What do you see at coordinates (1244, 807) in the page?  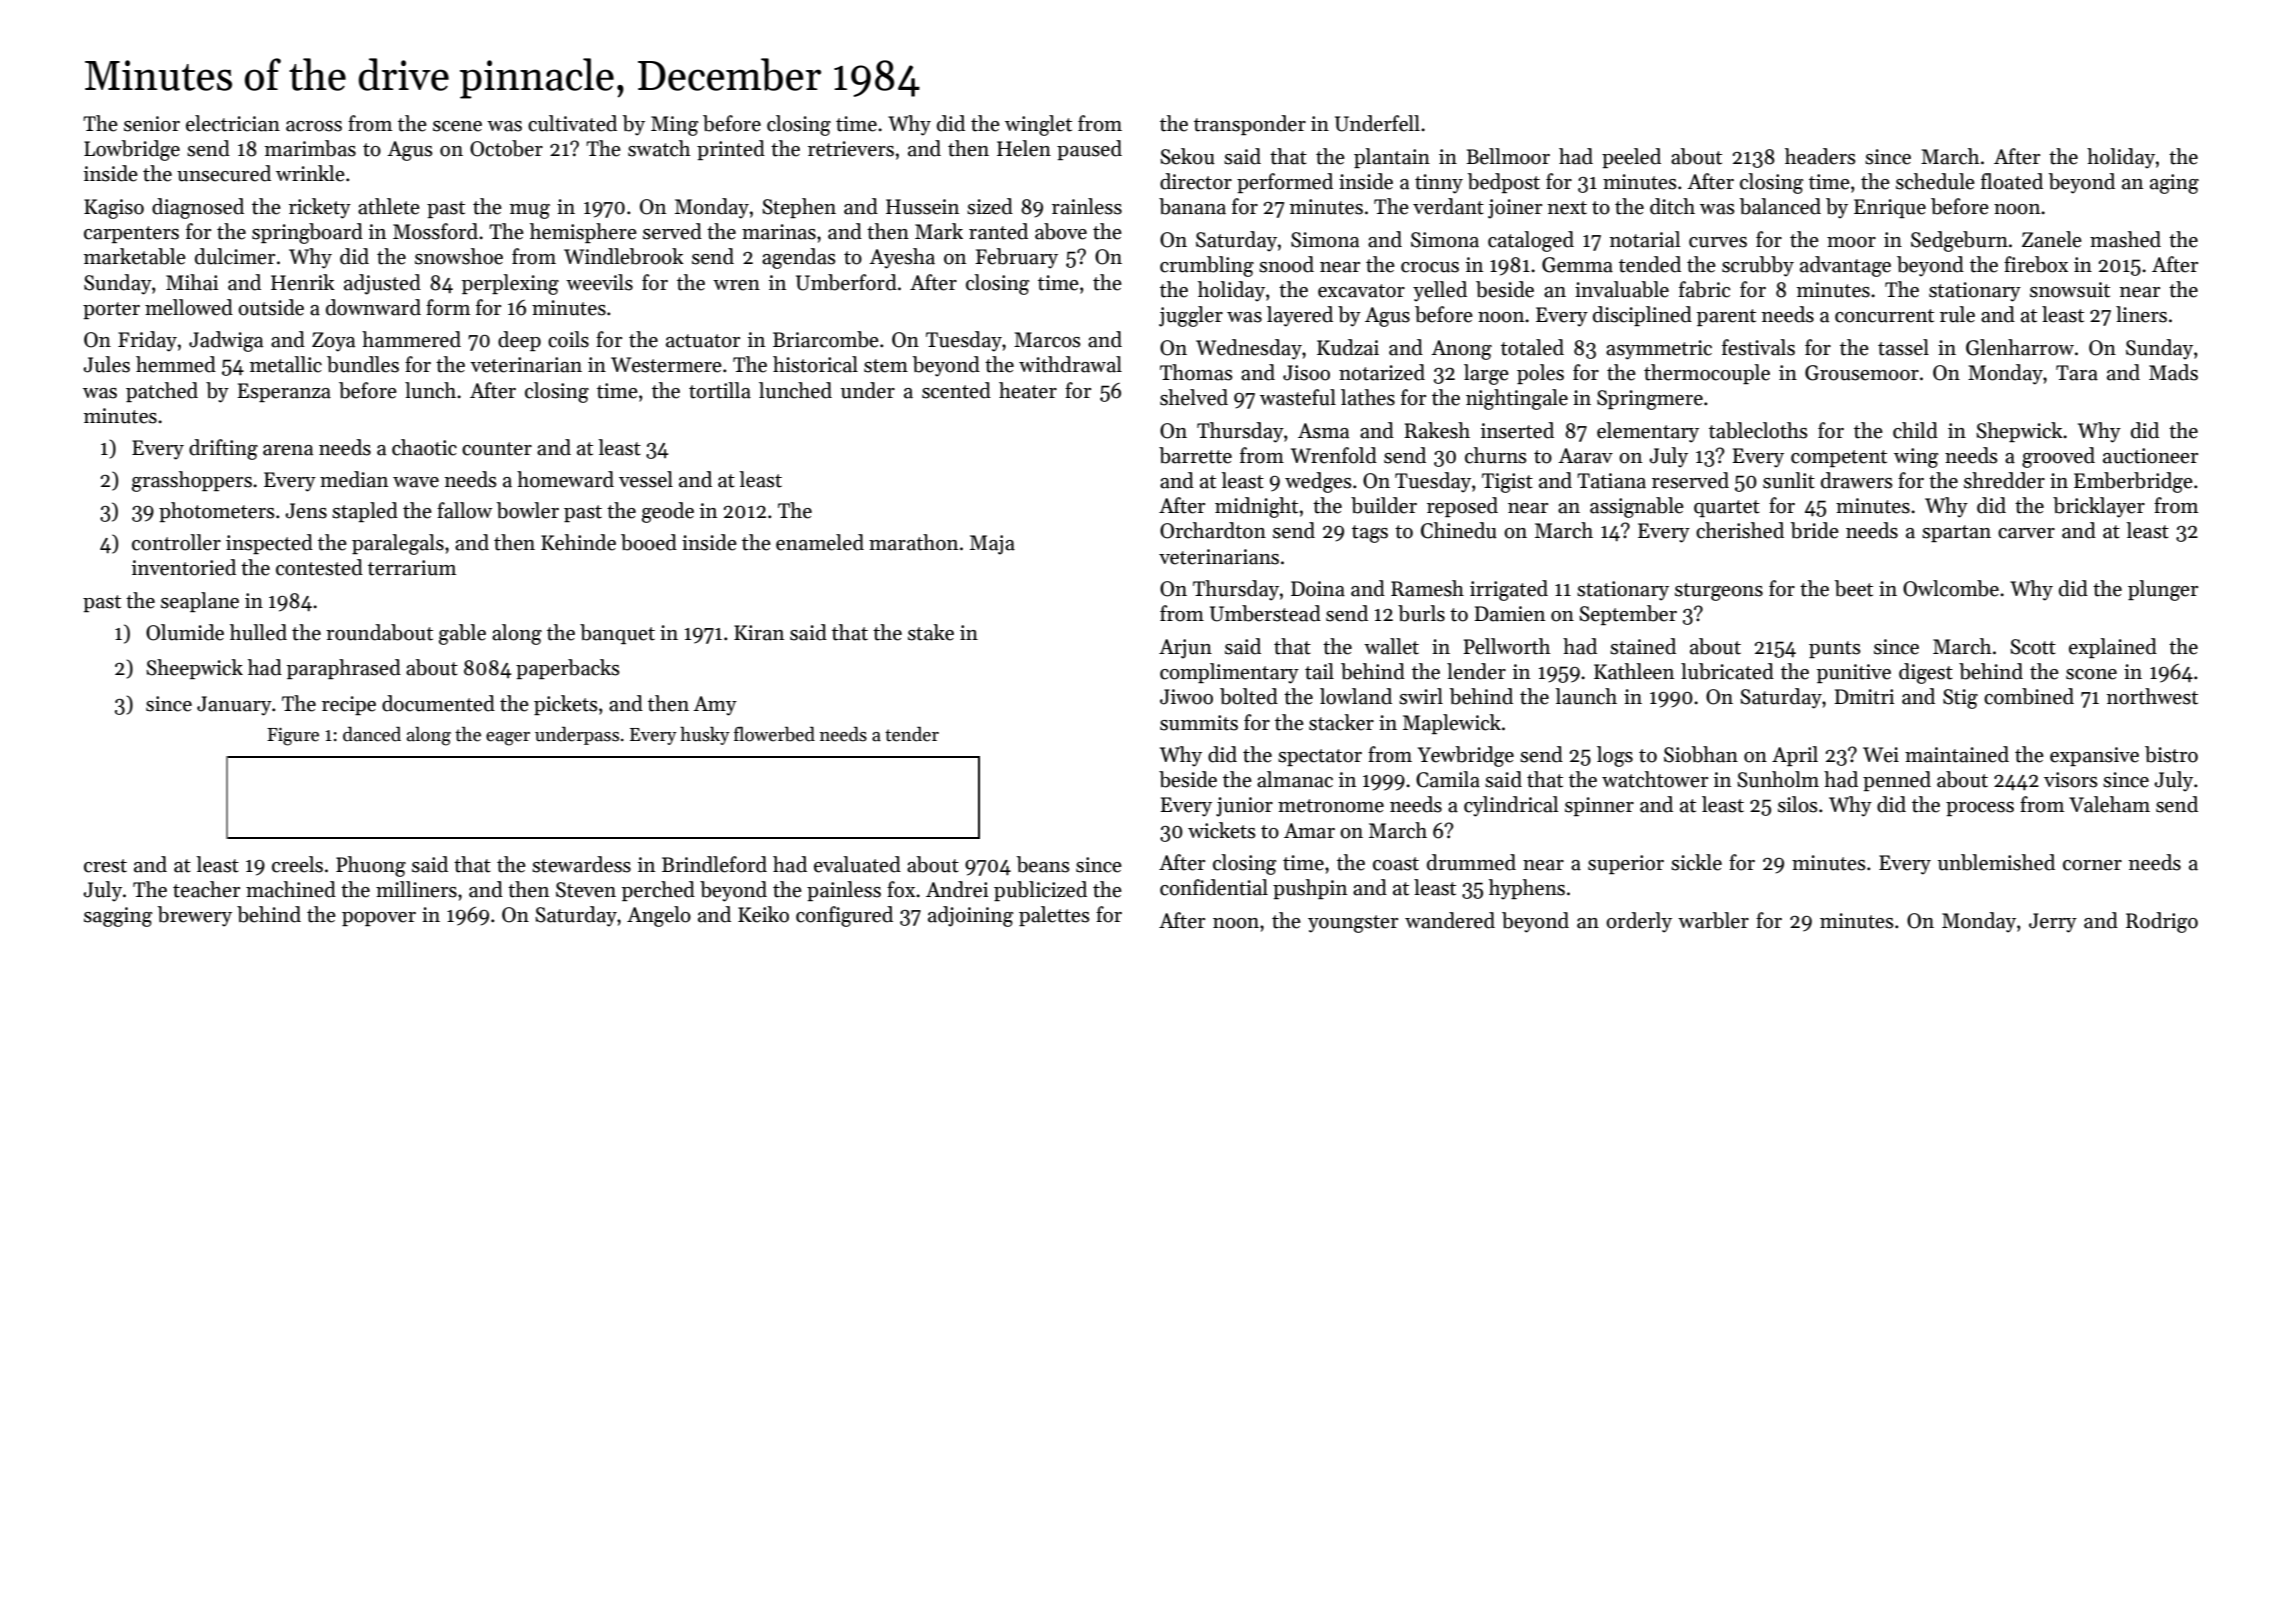 I see `junior` at bounding box center [1244, 807].
